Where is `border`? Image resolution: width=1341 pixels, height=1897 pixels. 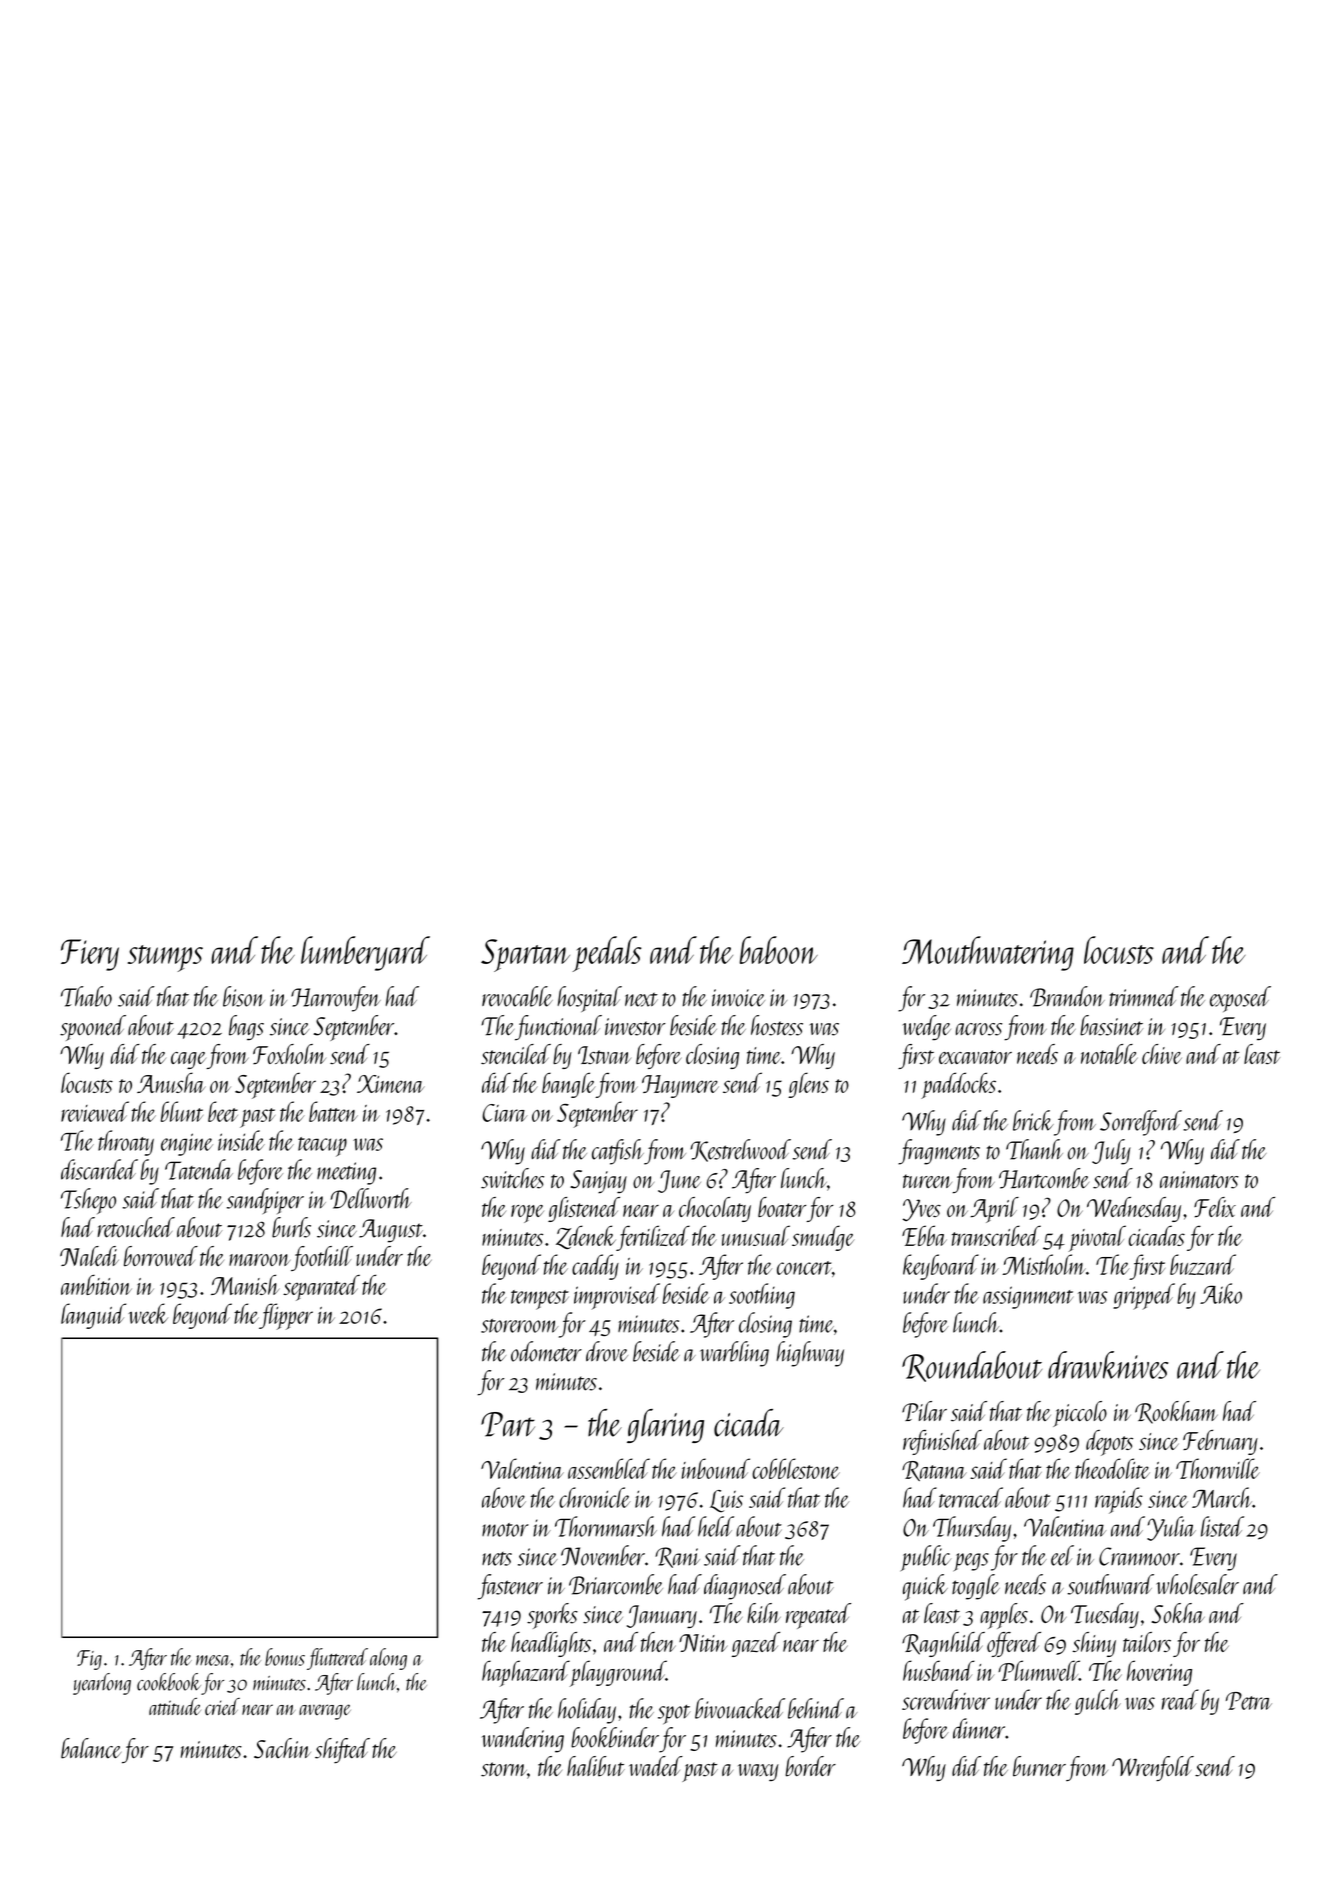
border is located at coordinates (811, 1766).
